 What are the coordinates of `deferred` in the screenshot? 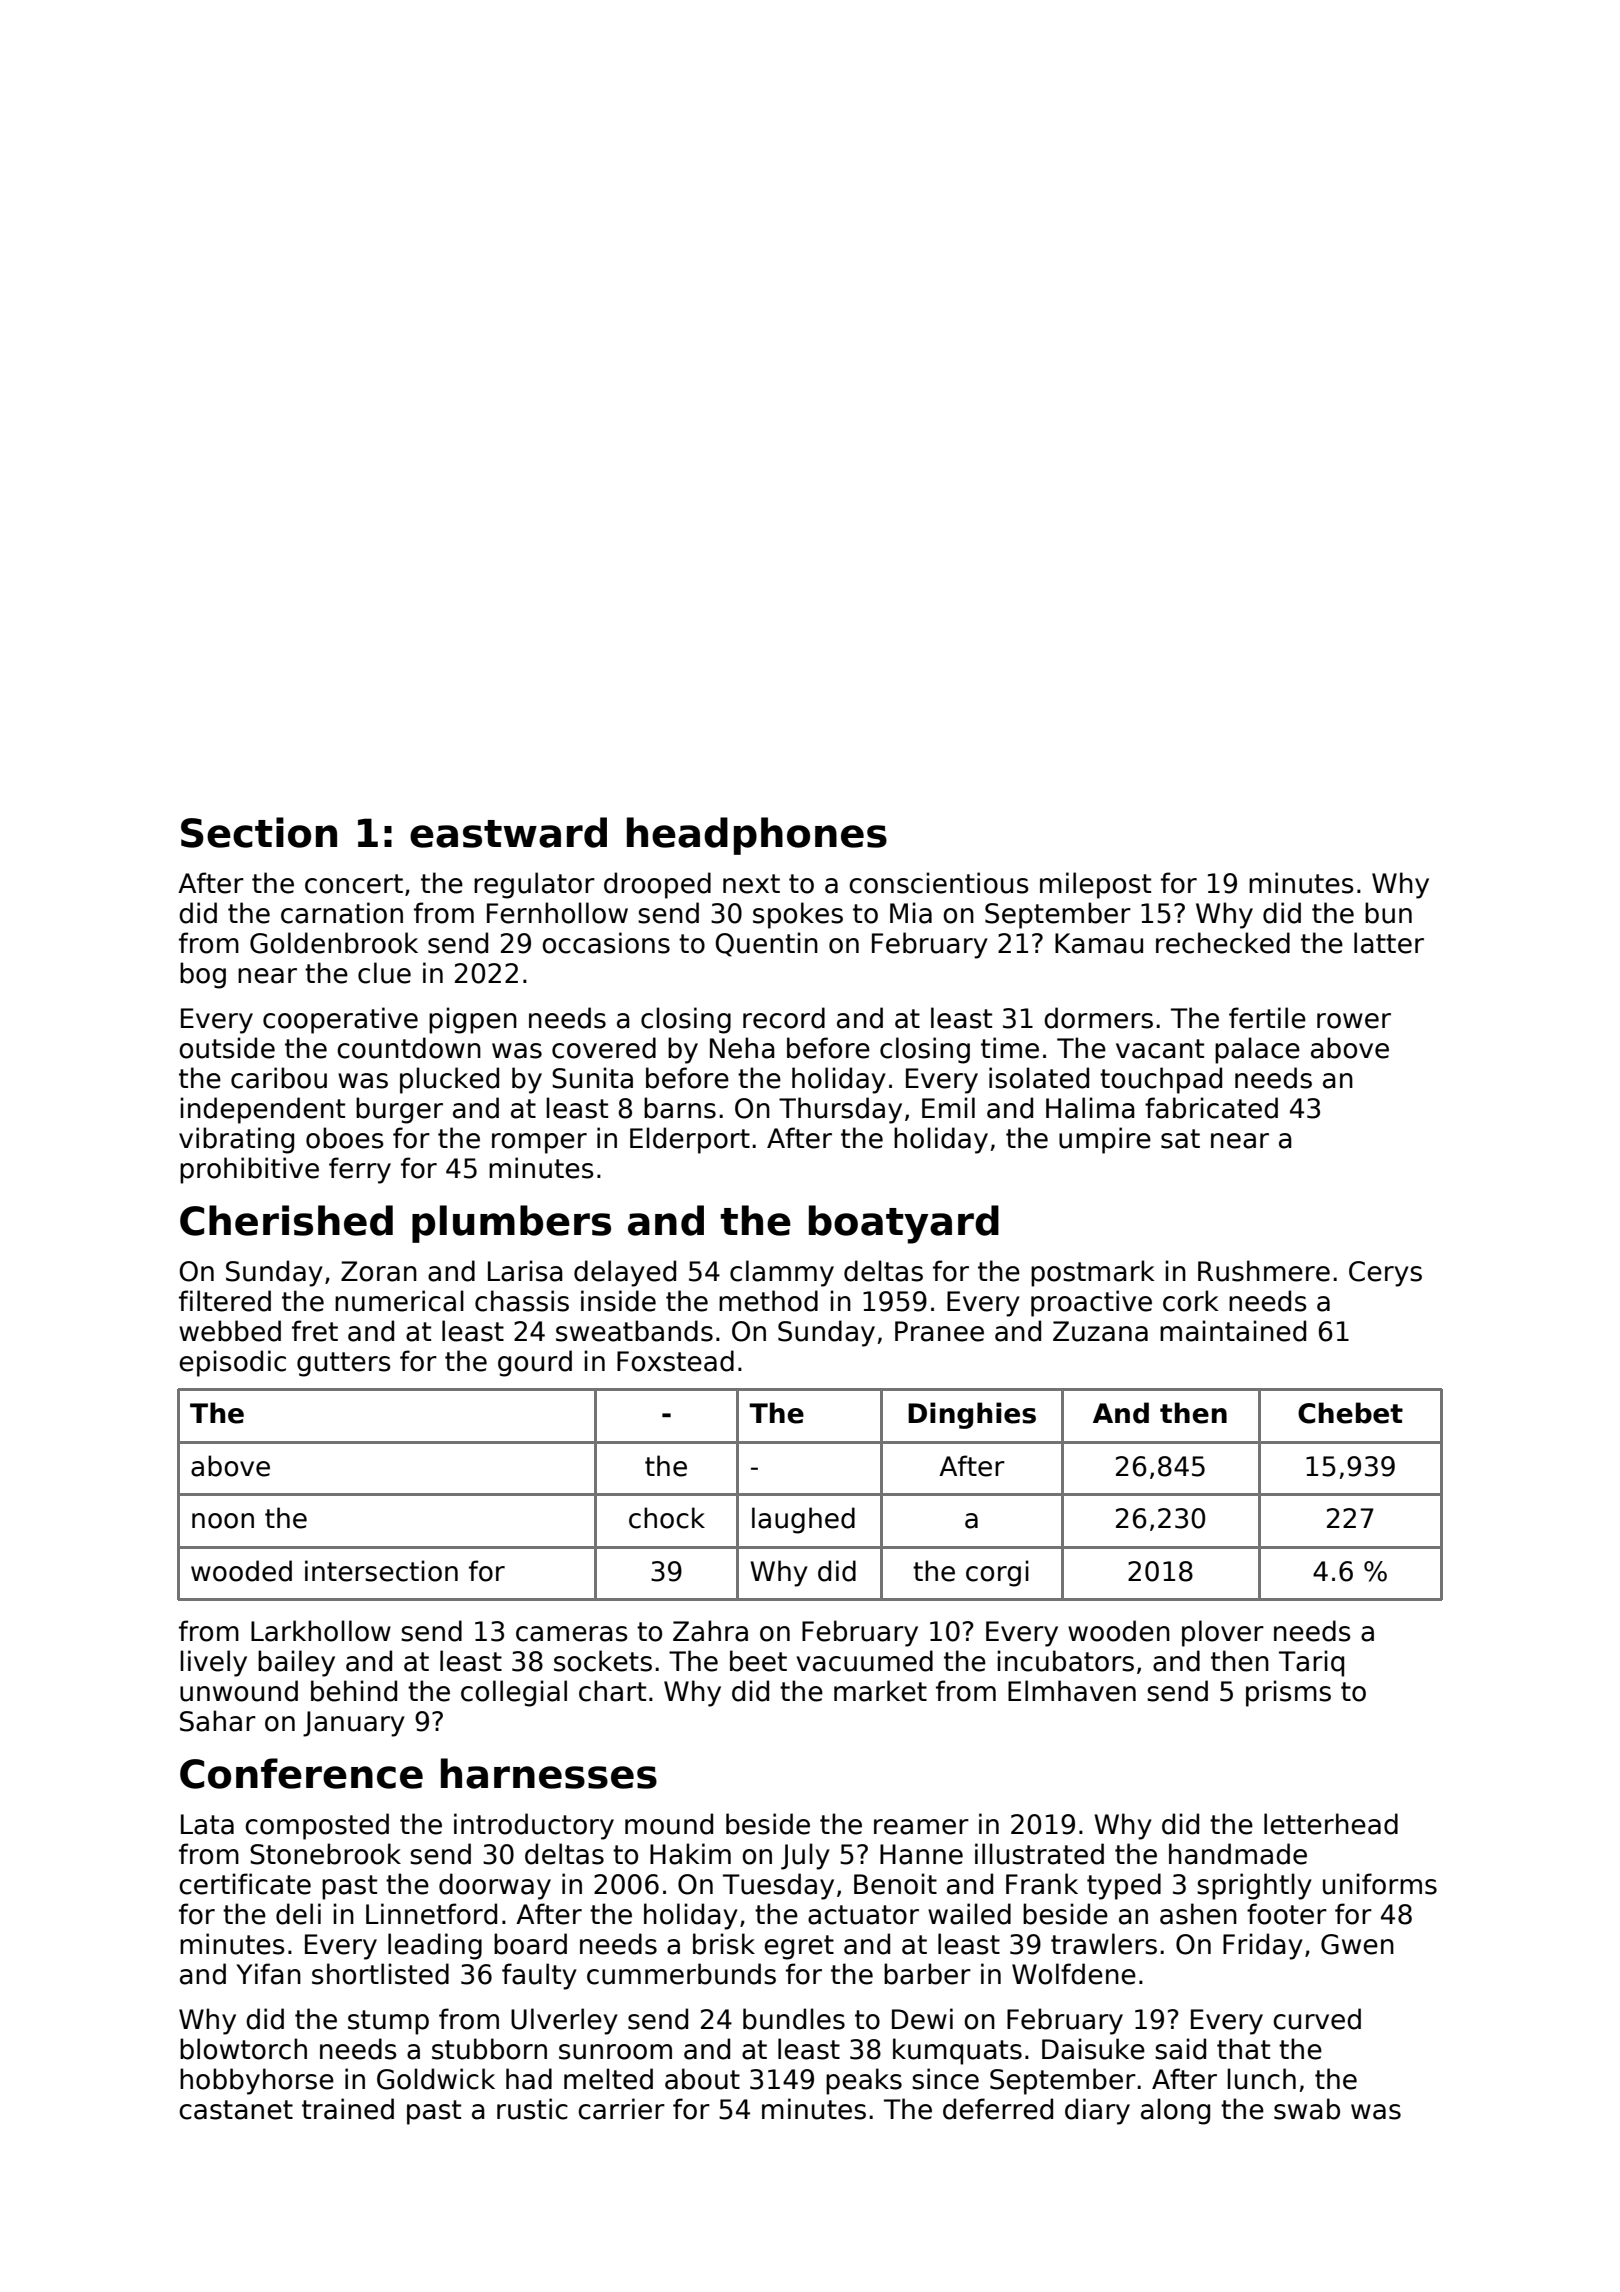 It's located at (998, 2109).
